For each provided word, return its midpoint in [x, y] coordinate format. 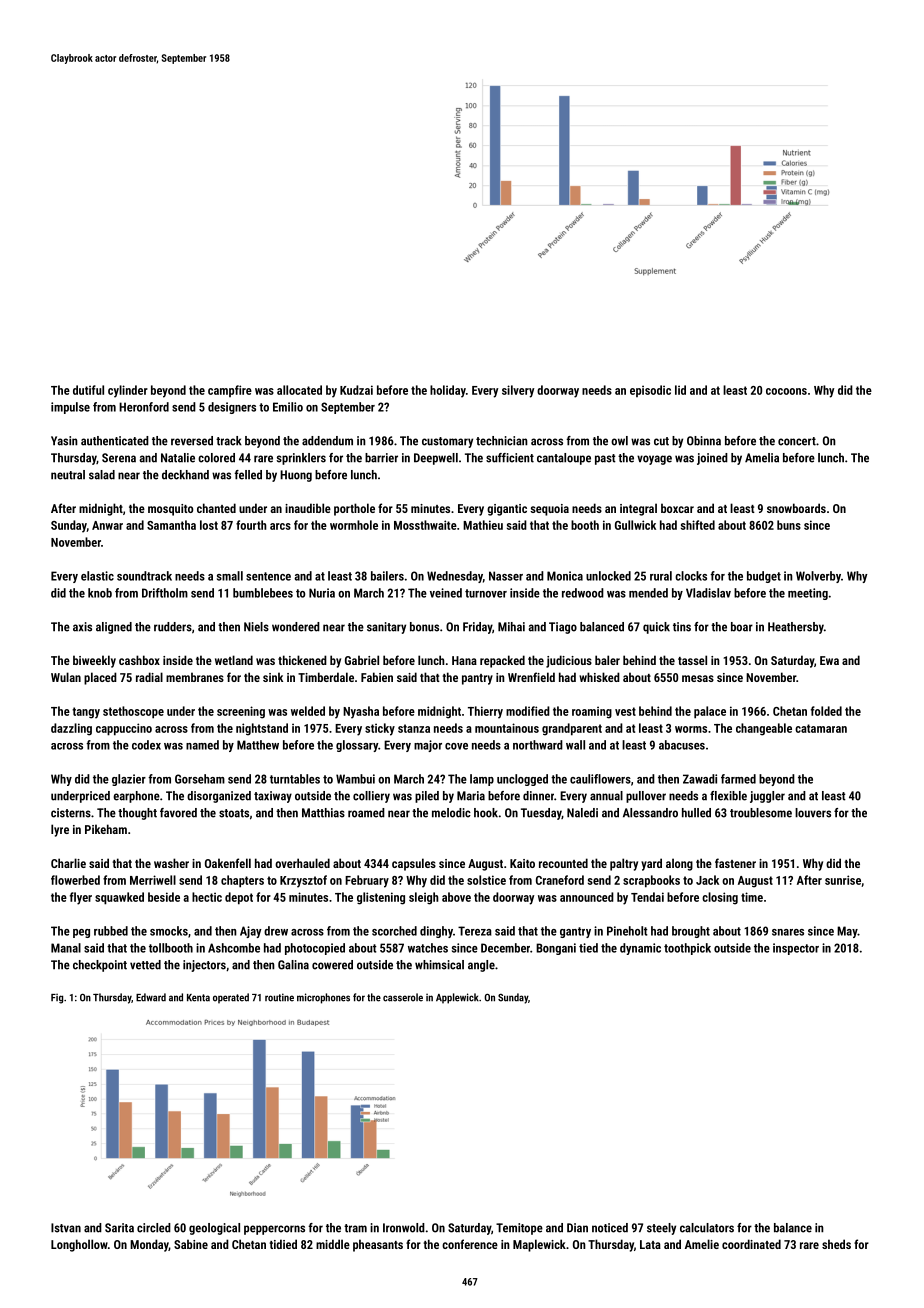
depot [239, 898]
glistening [381, 898]
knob [100, 593]
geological [214, 1229]
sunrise [843, 880]
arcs [280, 526]
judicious [569, 661]
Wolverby [818, 577]
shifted [698, 525]
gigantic [507, 510]
